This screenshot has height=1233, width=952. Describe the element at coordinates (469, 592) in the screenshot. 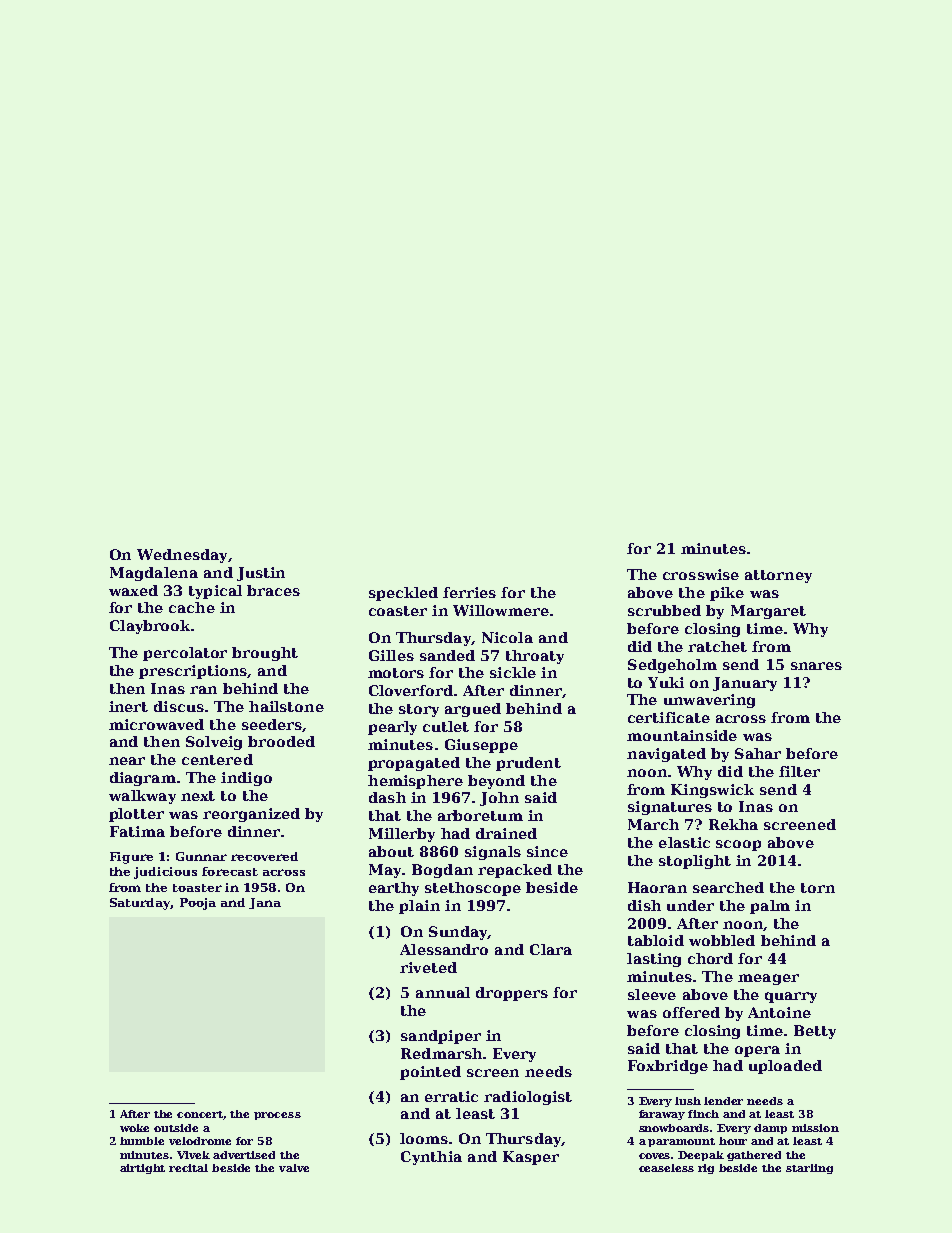

I see `ferries` at that location.
